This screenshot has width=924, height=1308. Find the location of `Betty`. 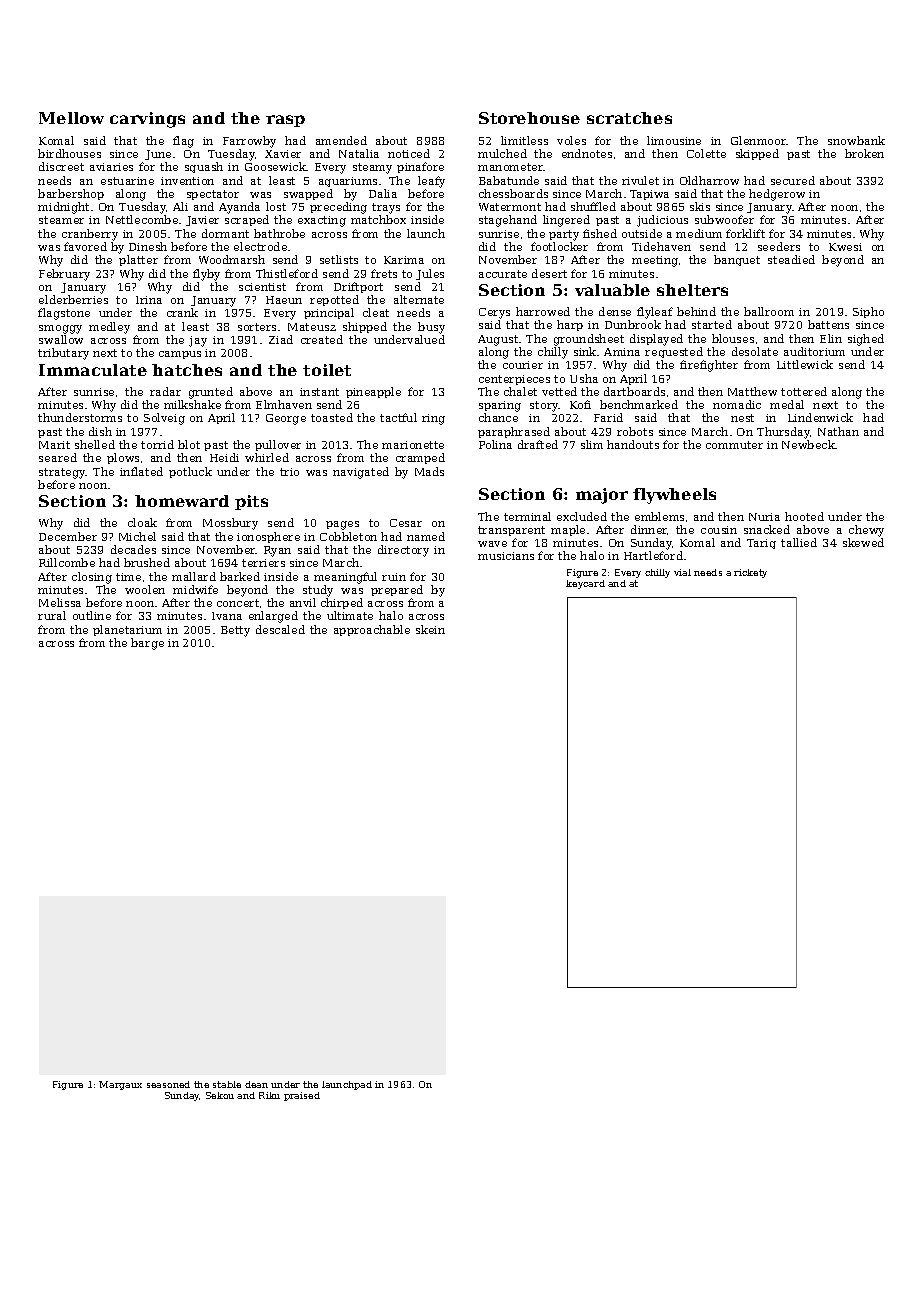

Betty is located at coordinates (235, 631).
